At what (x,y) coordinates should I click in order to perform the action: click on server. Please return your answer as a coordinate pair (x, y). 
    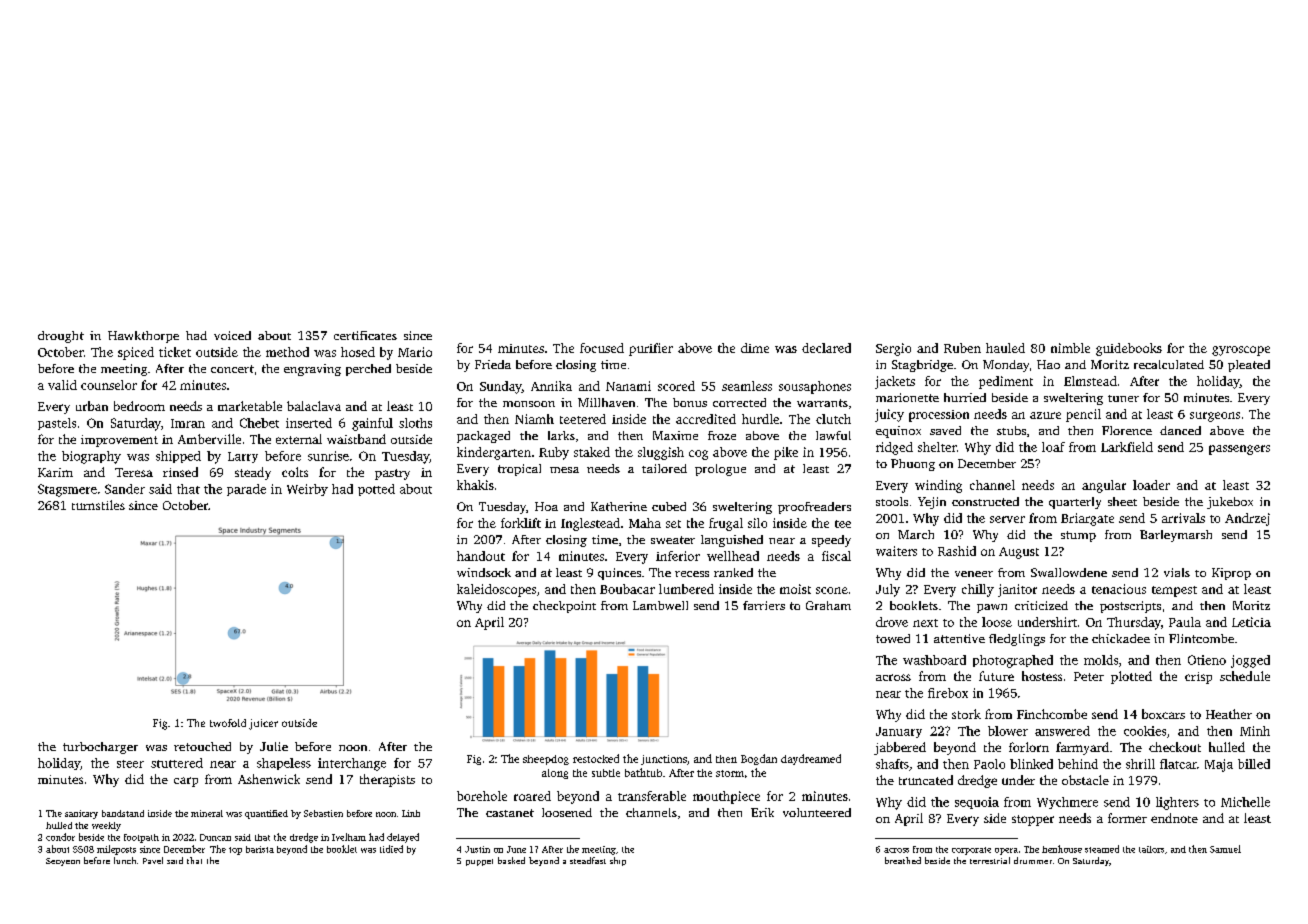
    Looking at the image, I should click on (1007, 519).
